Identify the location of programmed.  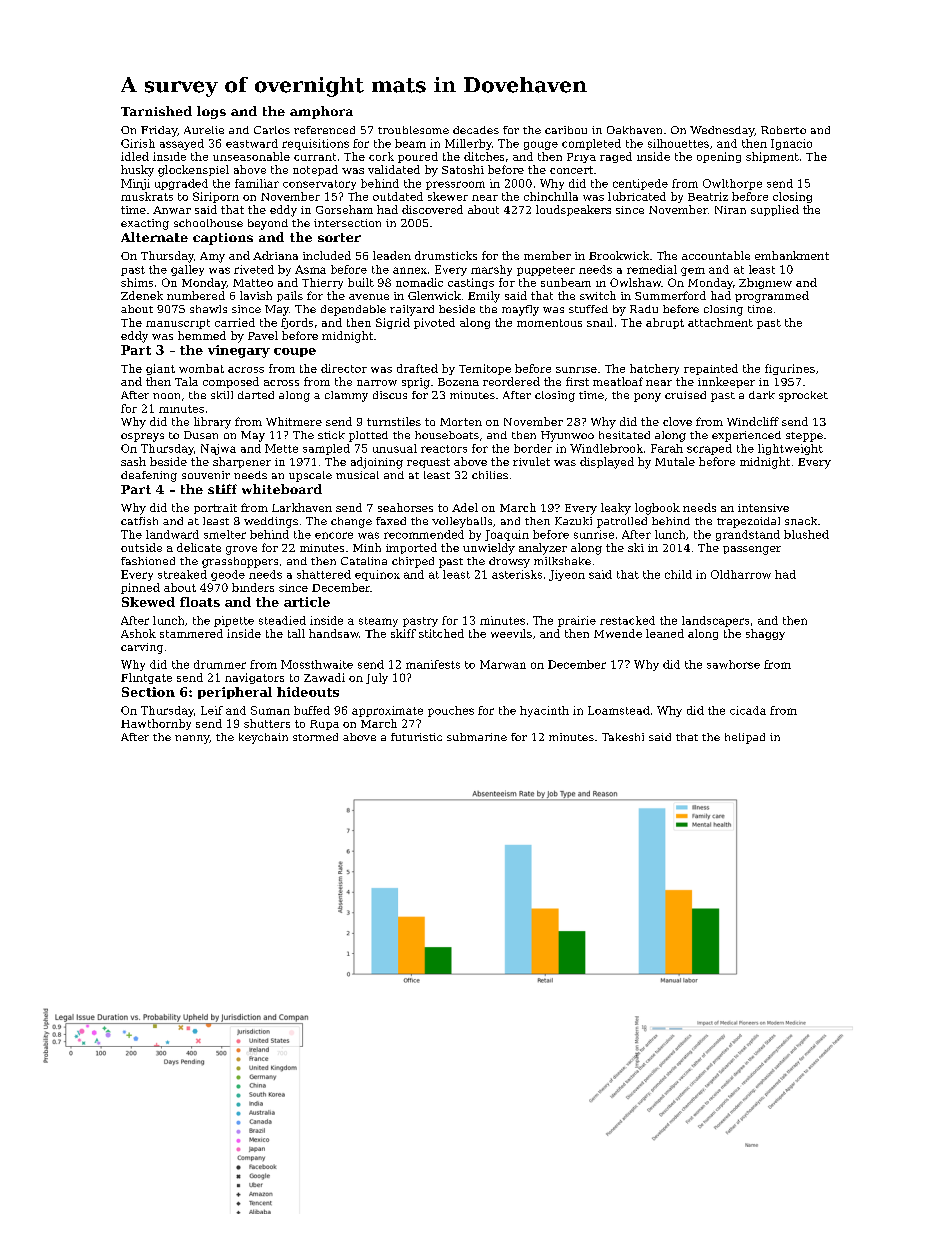
(772, 297).
